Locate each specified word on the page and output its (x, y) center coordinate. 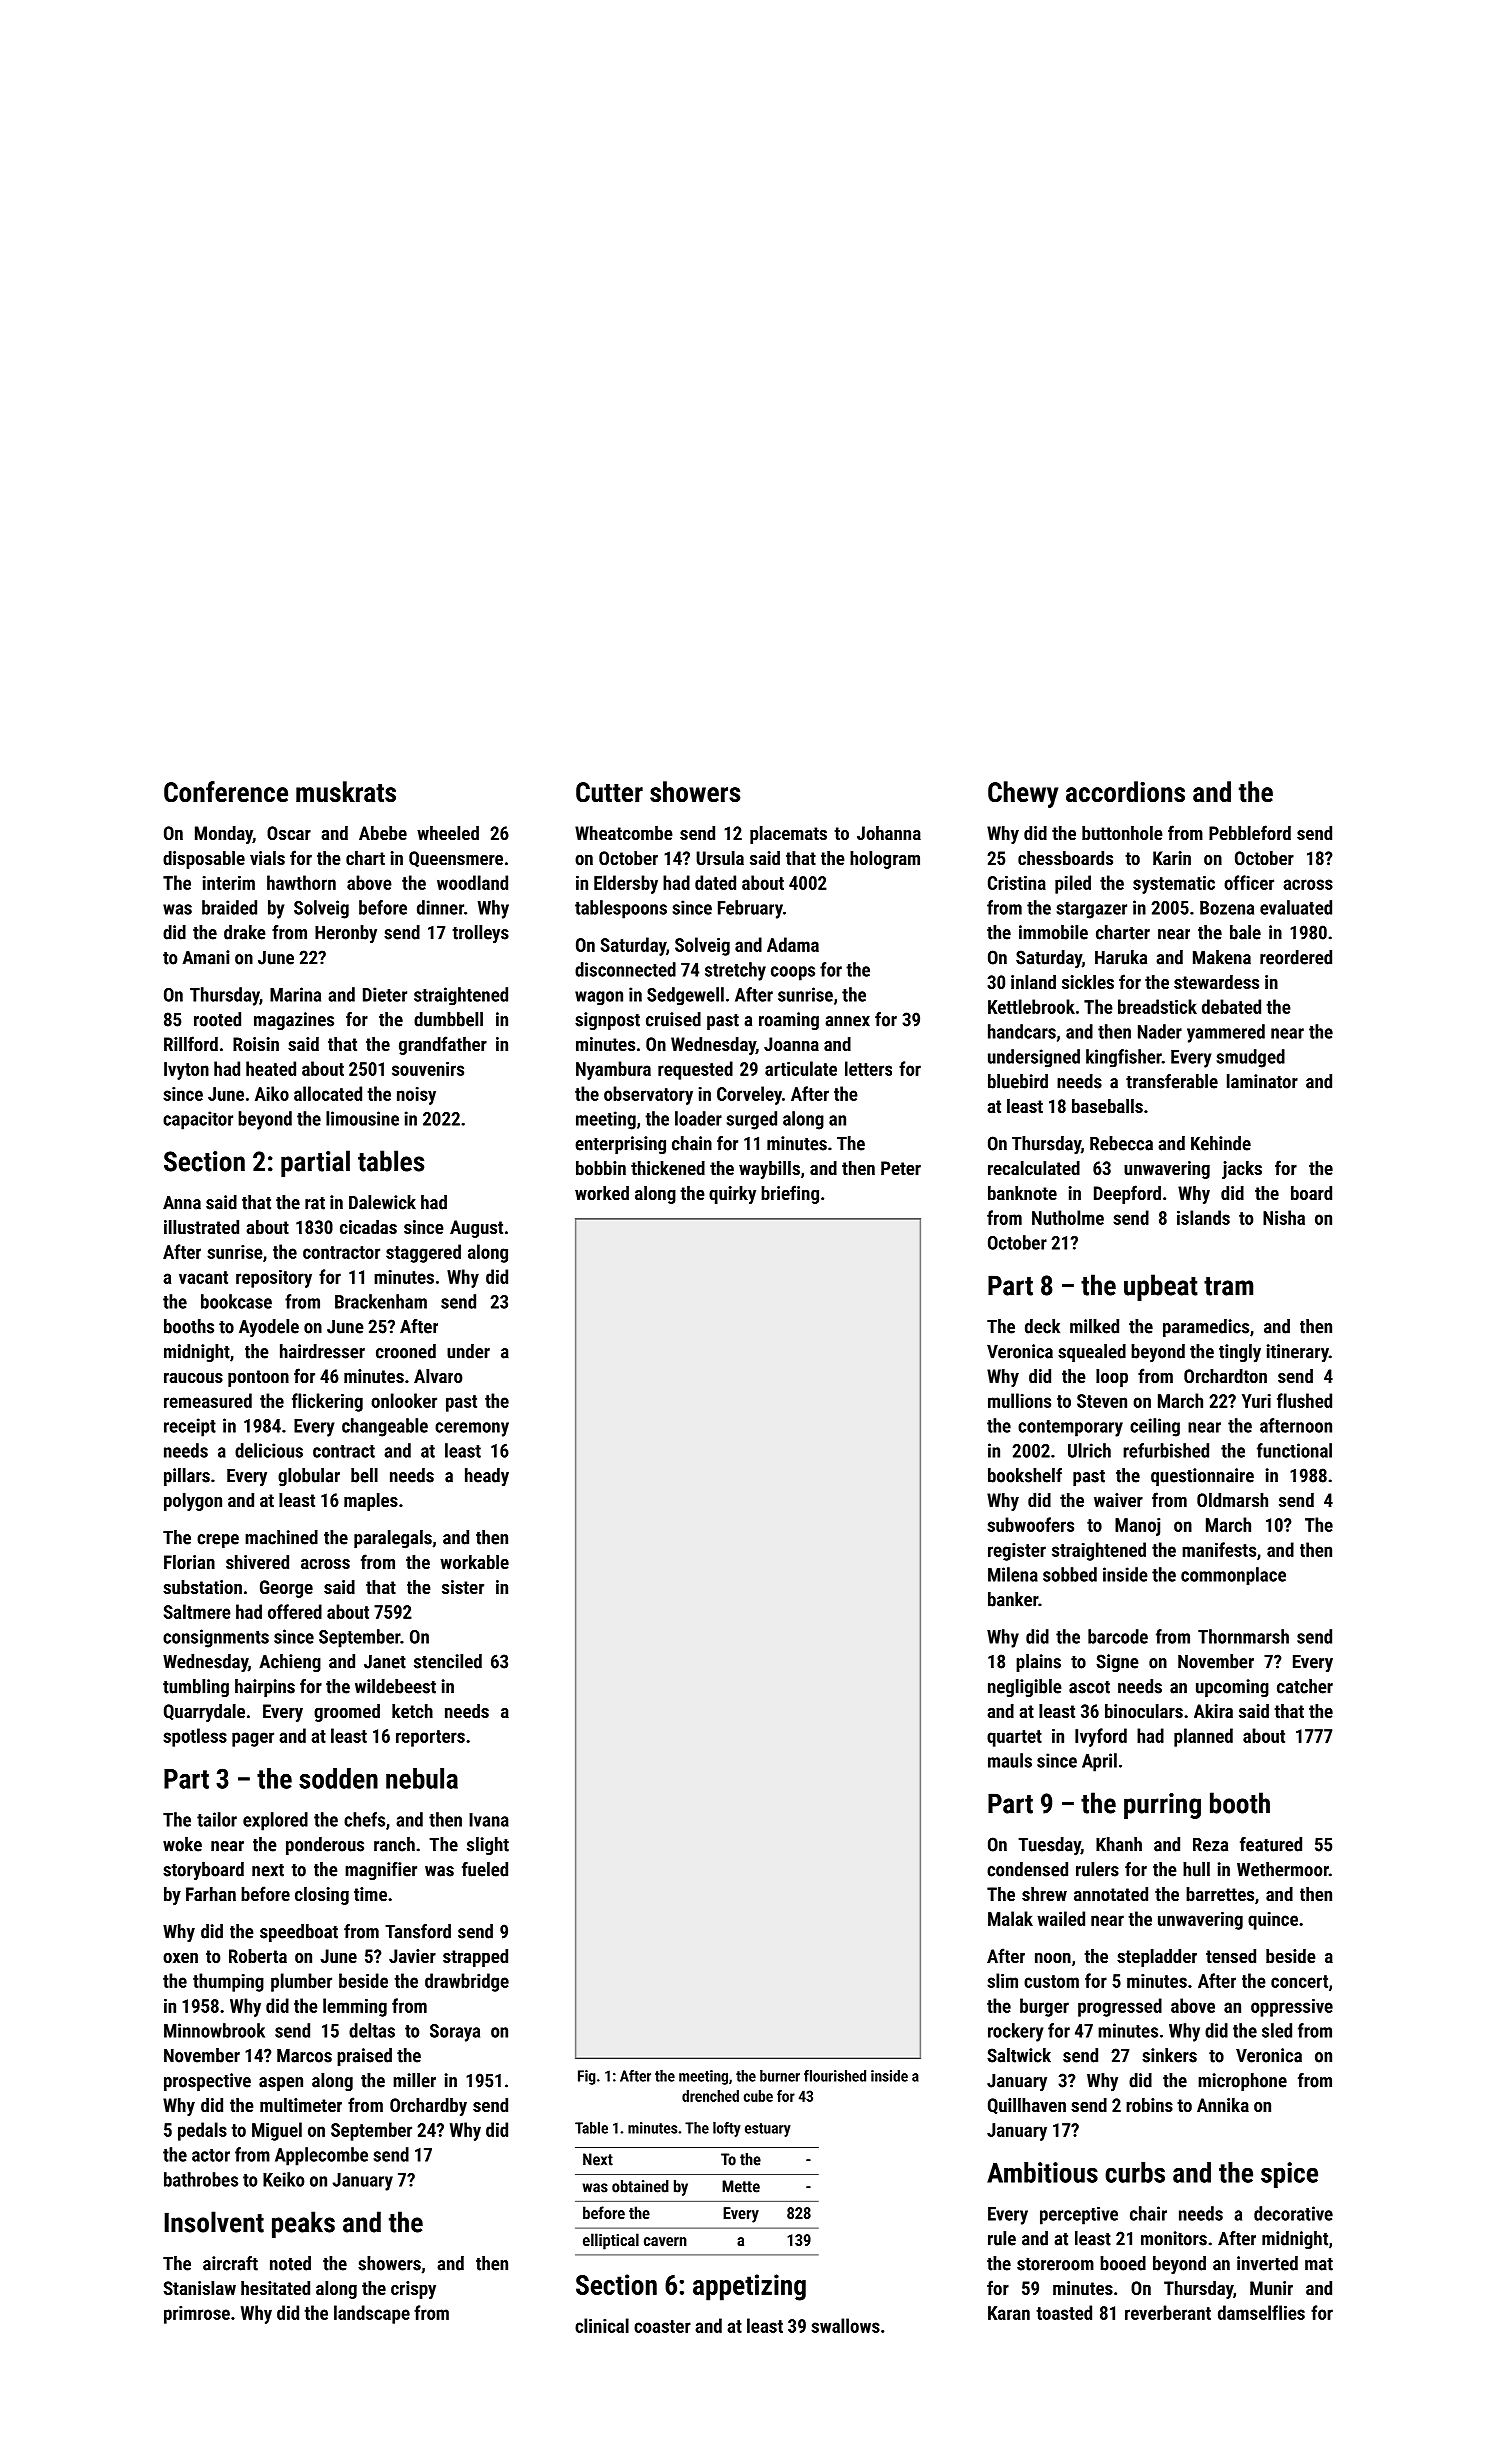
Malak (1010, 1918)
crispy (413, 2290)
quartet (1014, 1738)
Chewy (1023, 794)
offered (295, 1611)
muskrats (346, 792)
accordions (1125, 792)
